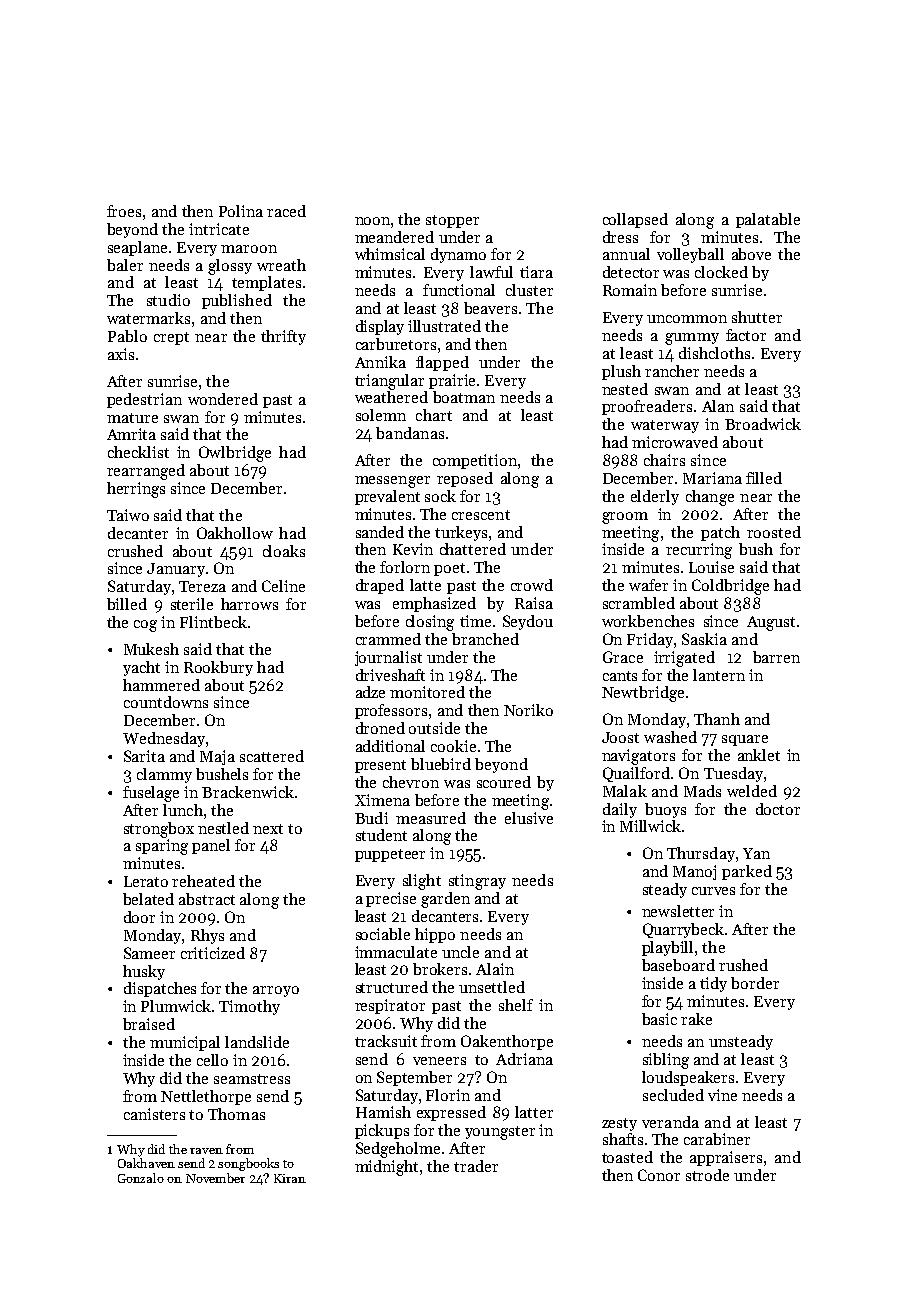 The image size is (908, 1316). I want to click on trader, so click(476, 1166).
